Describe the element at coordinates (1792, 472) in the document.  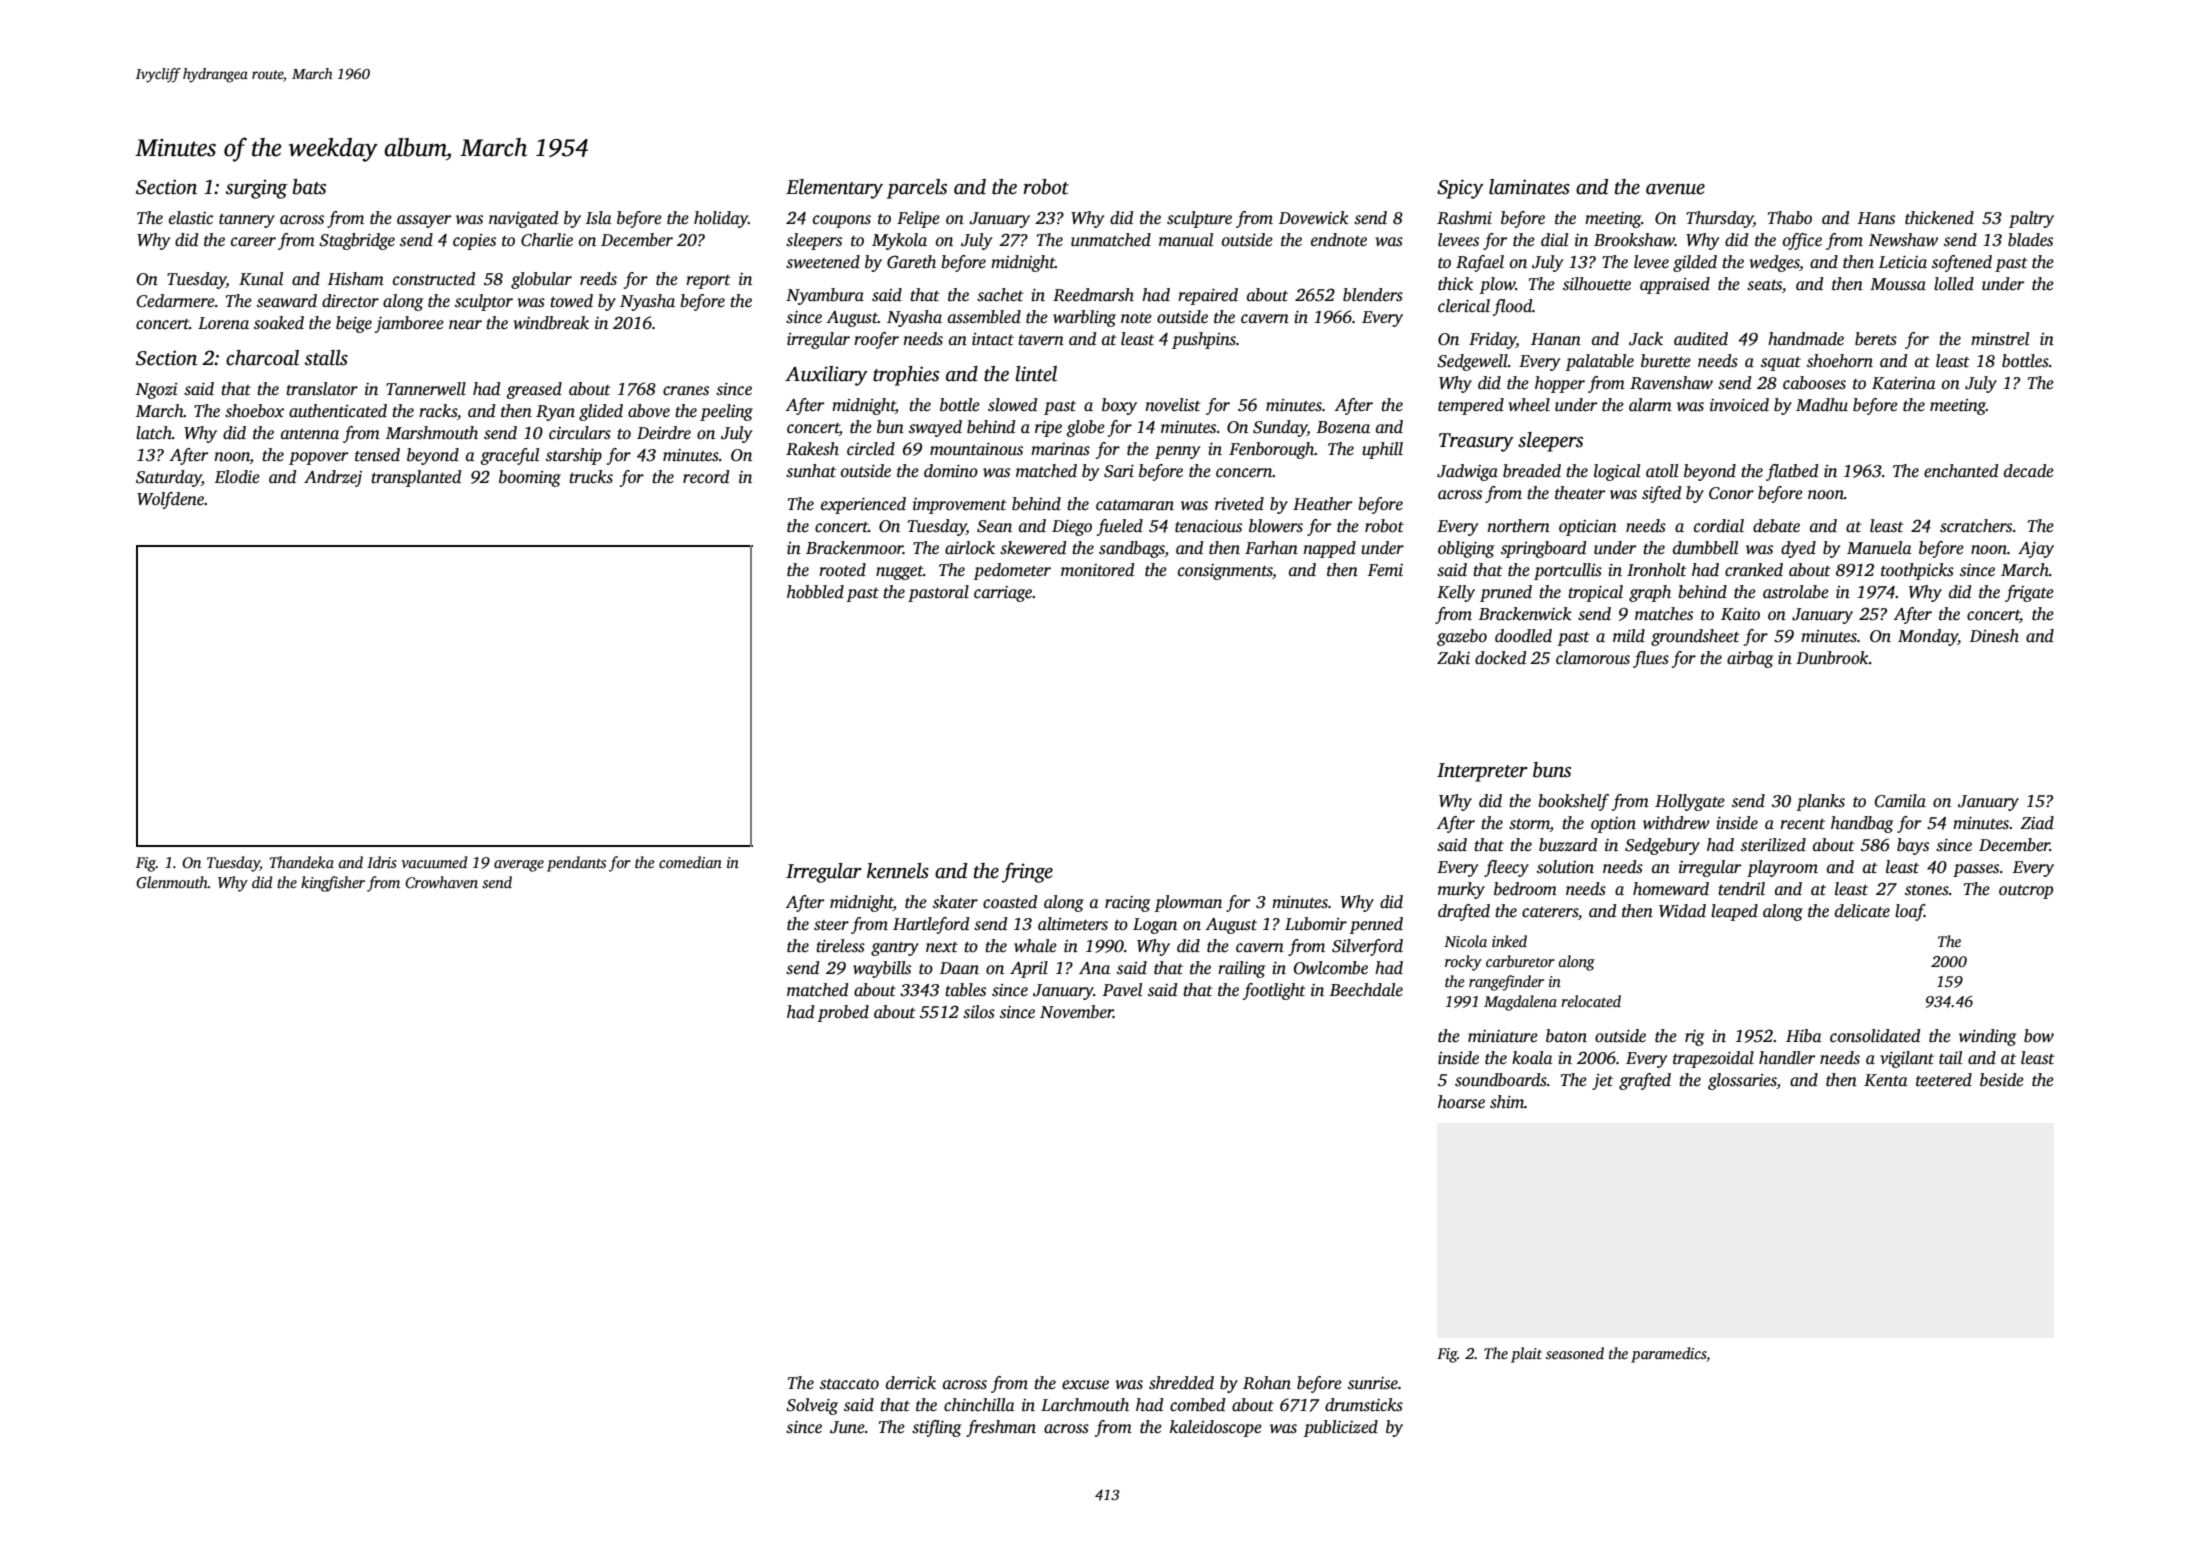
I see `flatbed` at that location.
